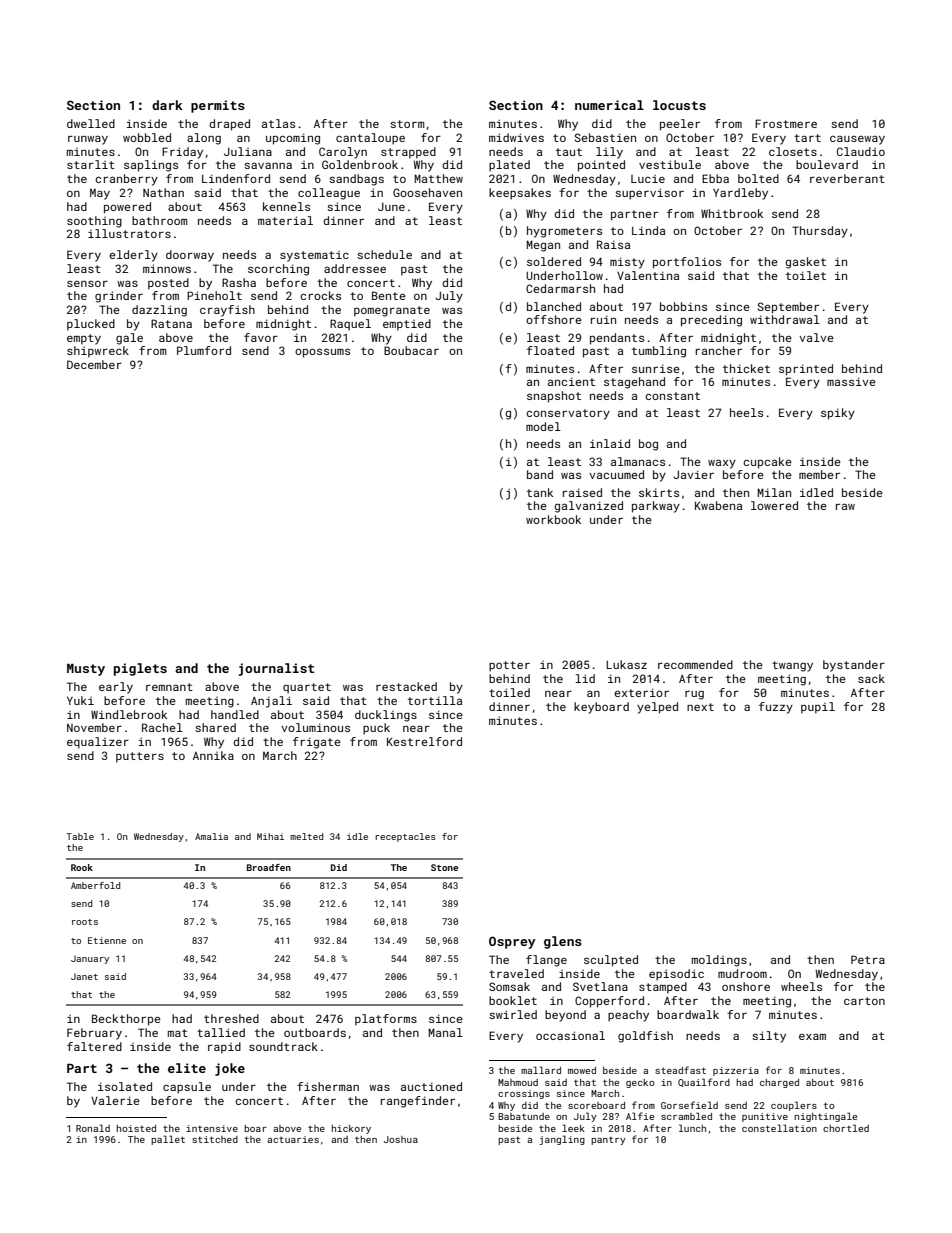 Image resolution: width=952 pixels, height=1233 pixels. Describe the element at coordinates (285, 220) in the document. I see `material` at that location.
